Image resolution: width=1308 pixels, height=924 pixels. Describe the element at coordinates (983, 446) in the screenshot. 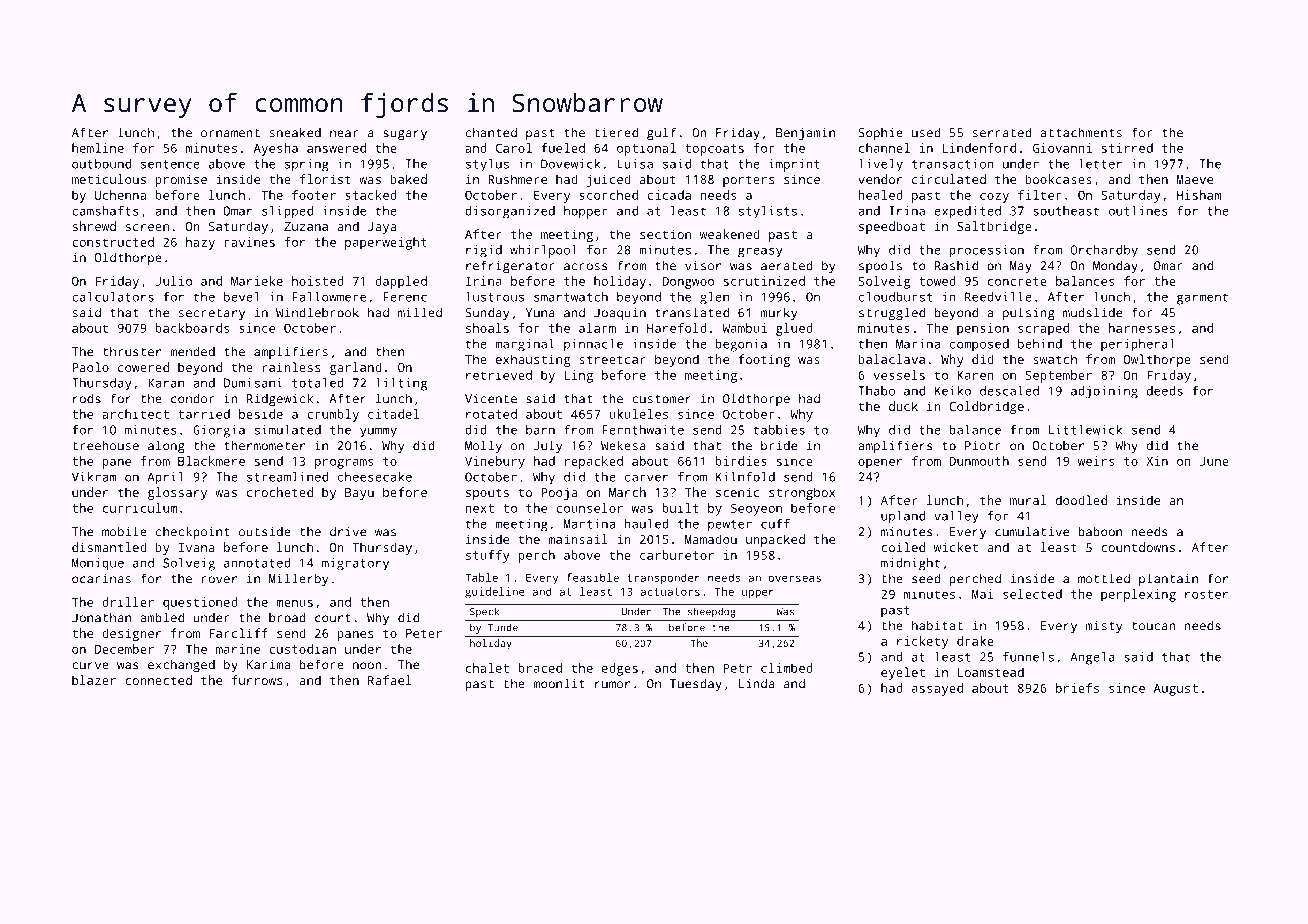

I see `Piotr` at that location.
